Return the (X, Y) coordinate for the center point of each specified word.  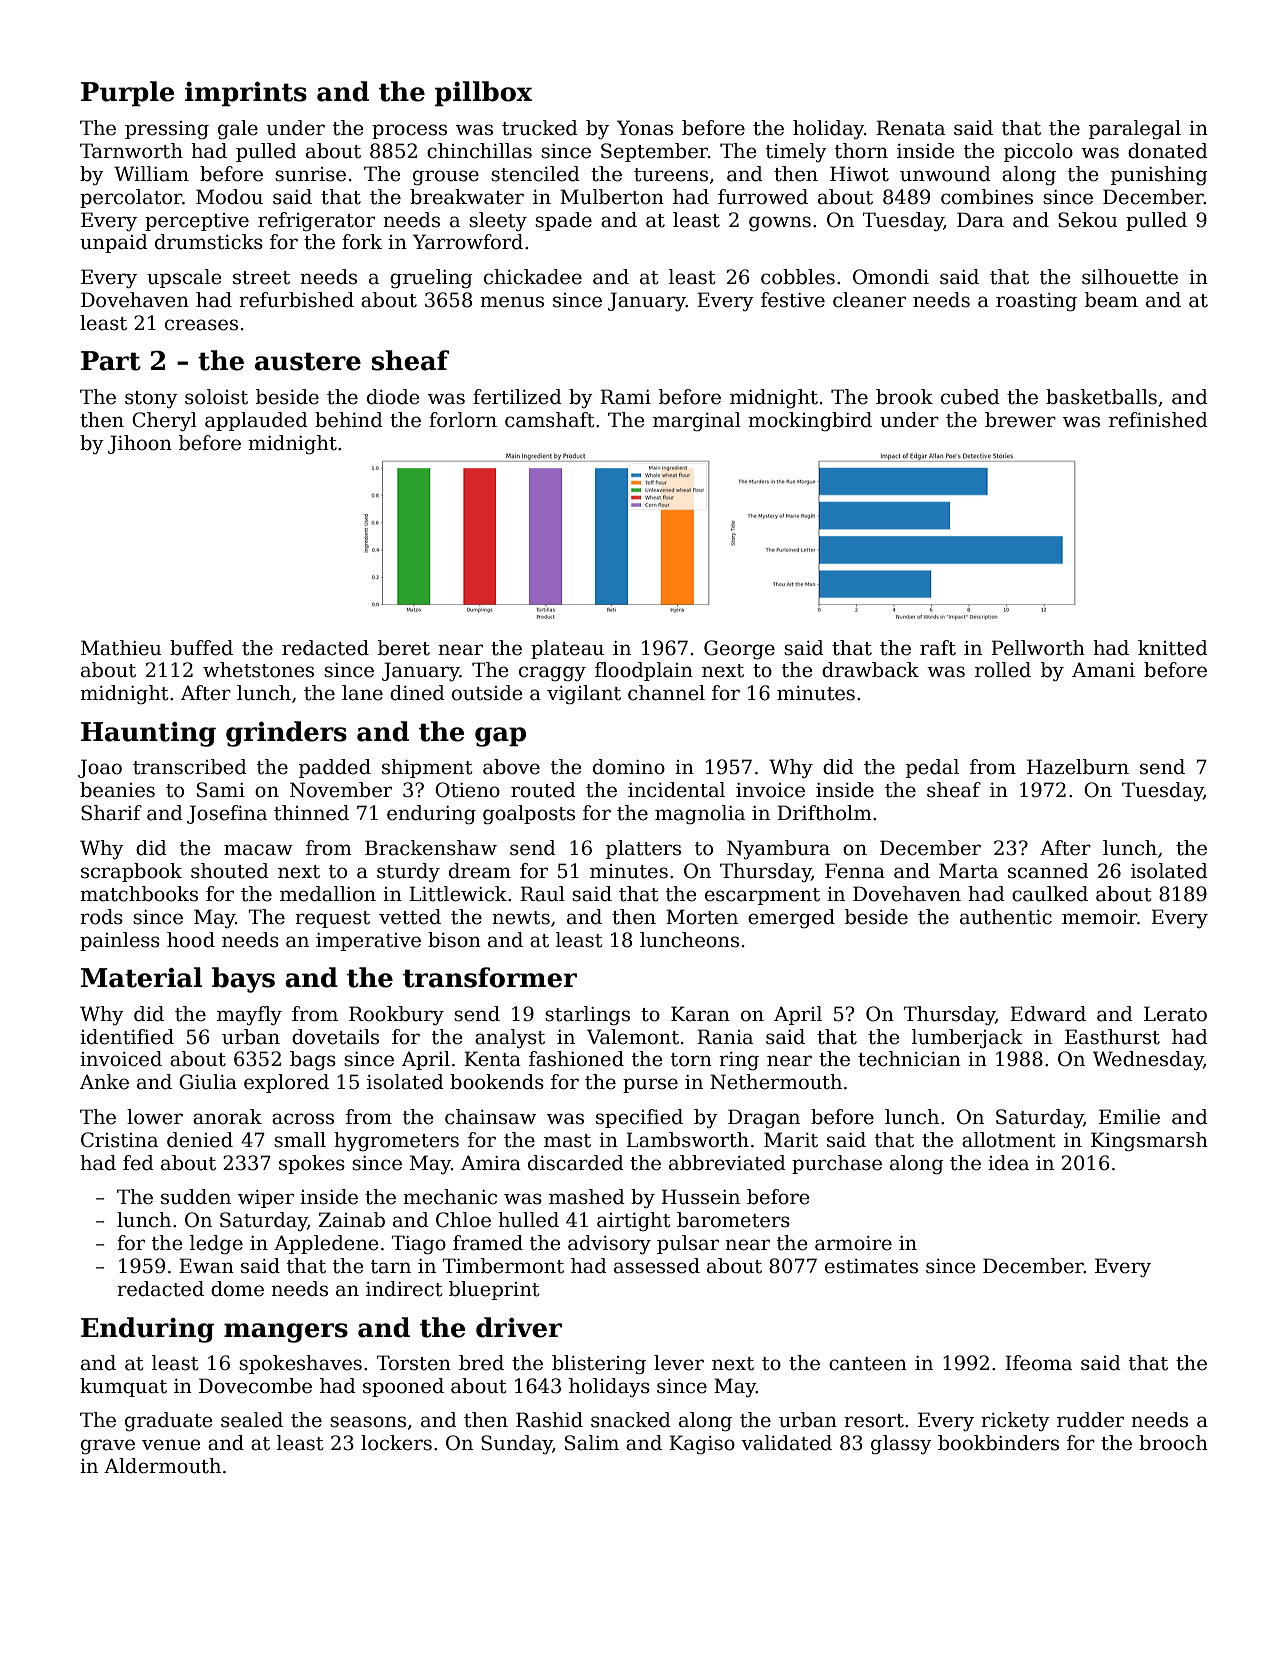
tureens (671, 175)
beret (404, 648)
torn (691, 1060)
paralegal (1135, 130)
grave (108, 1447)
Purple (128, 94)
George (739, 650)
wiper (266, 1199)
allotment (1009, 1140)
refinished (1158, 420)
